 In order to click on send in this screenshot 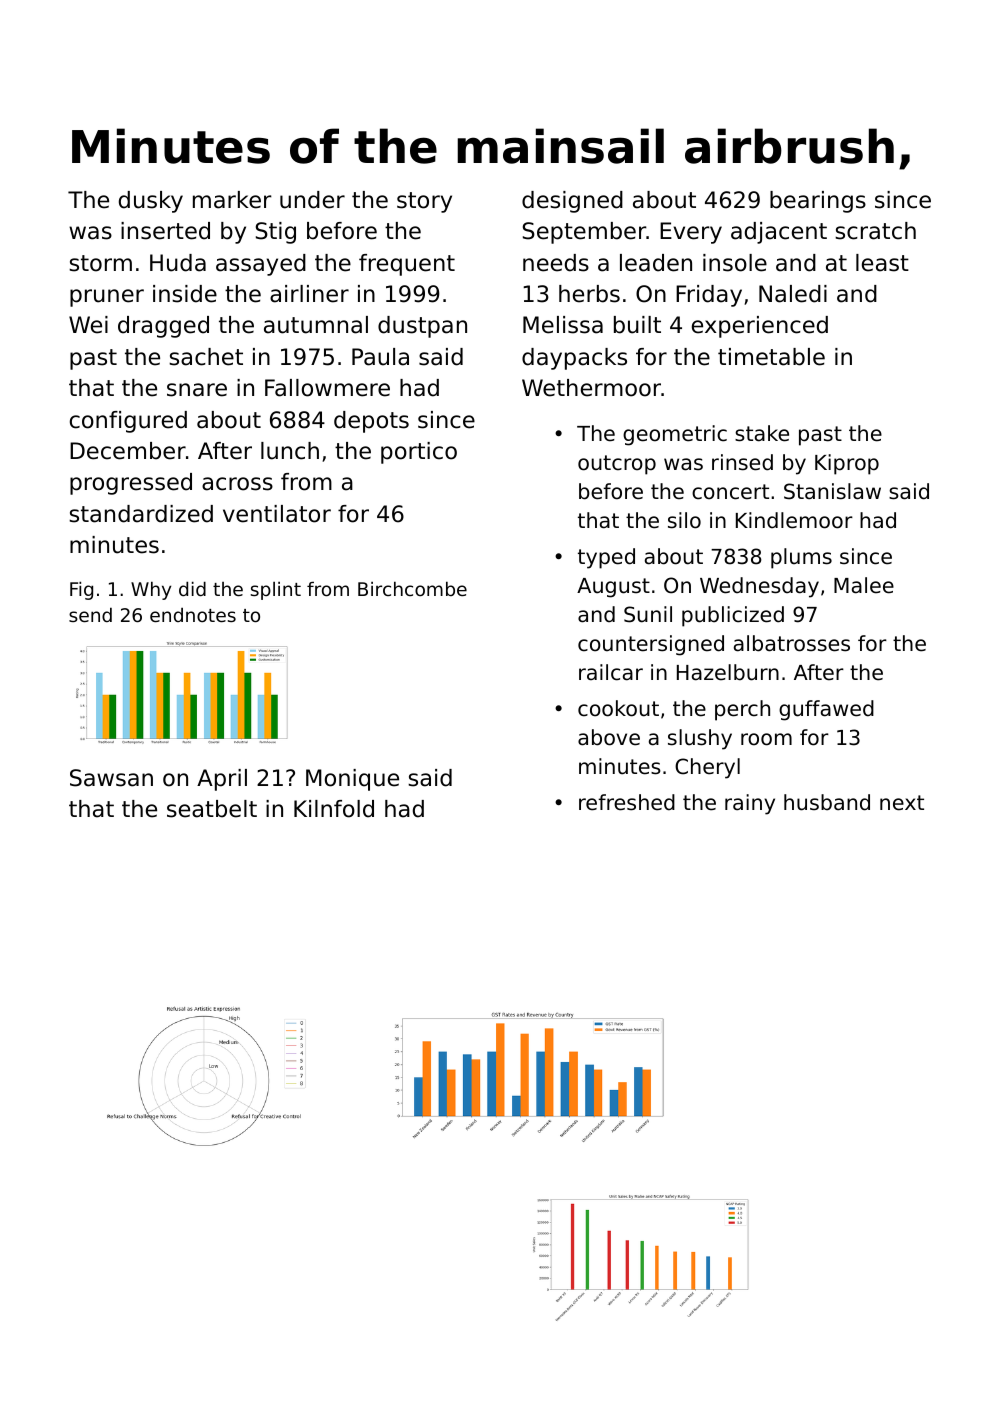, I will do `click(90, 615)`.
